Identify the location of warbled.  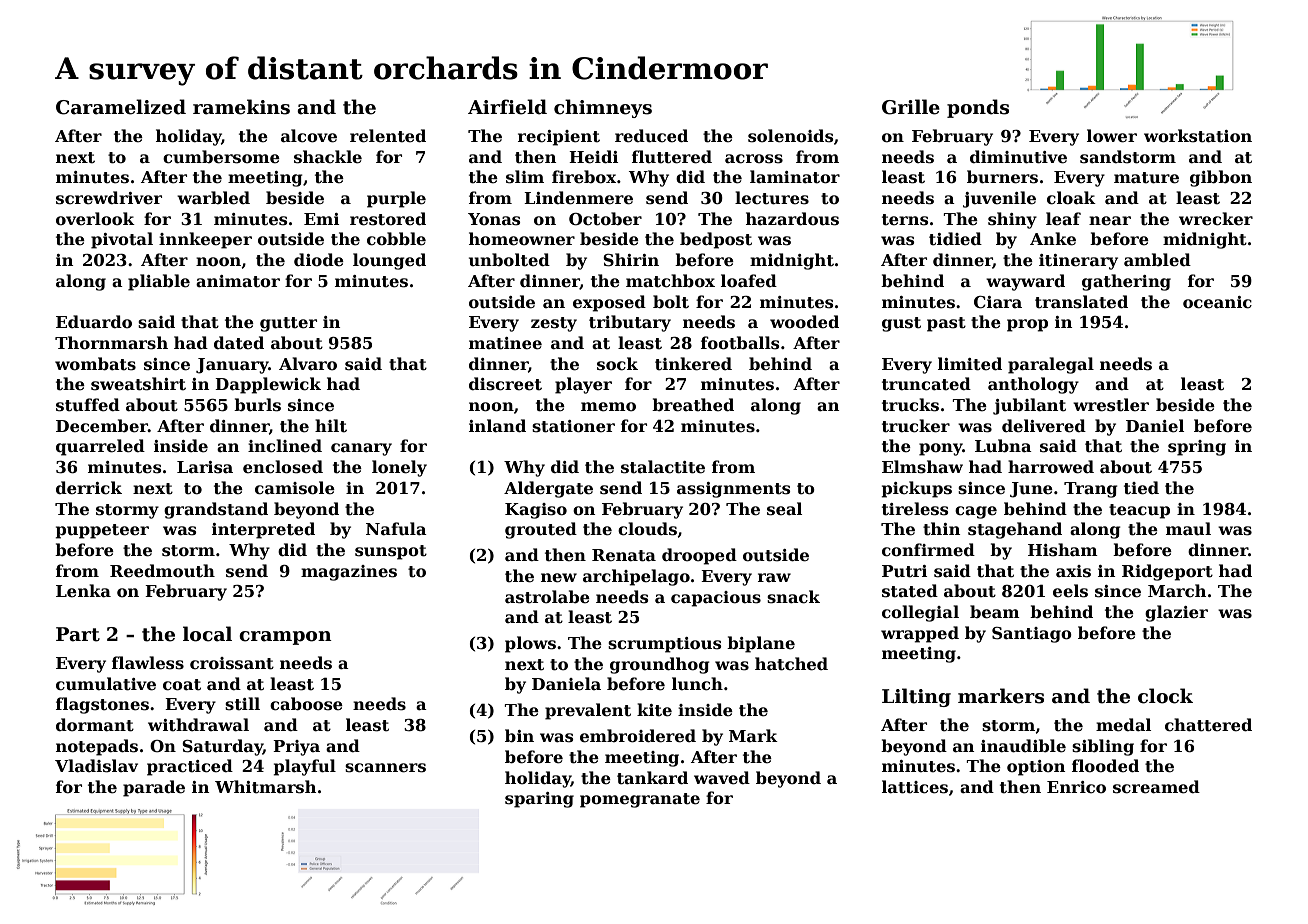
(213, 198).
